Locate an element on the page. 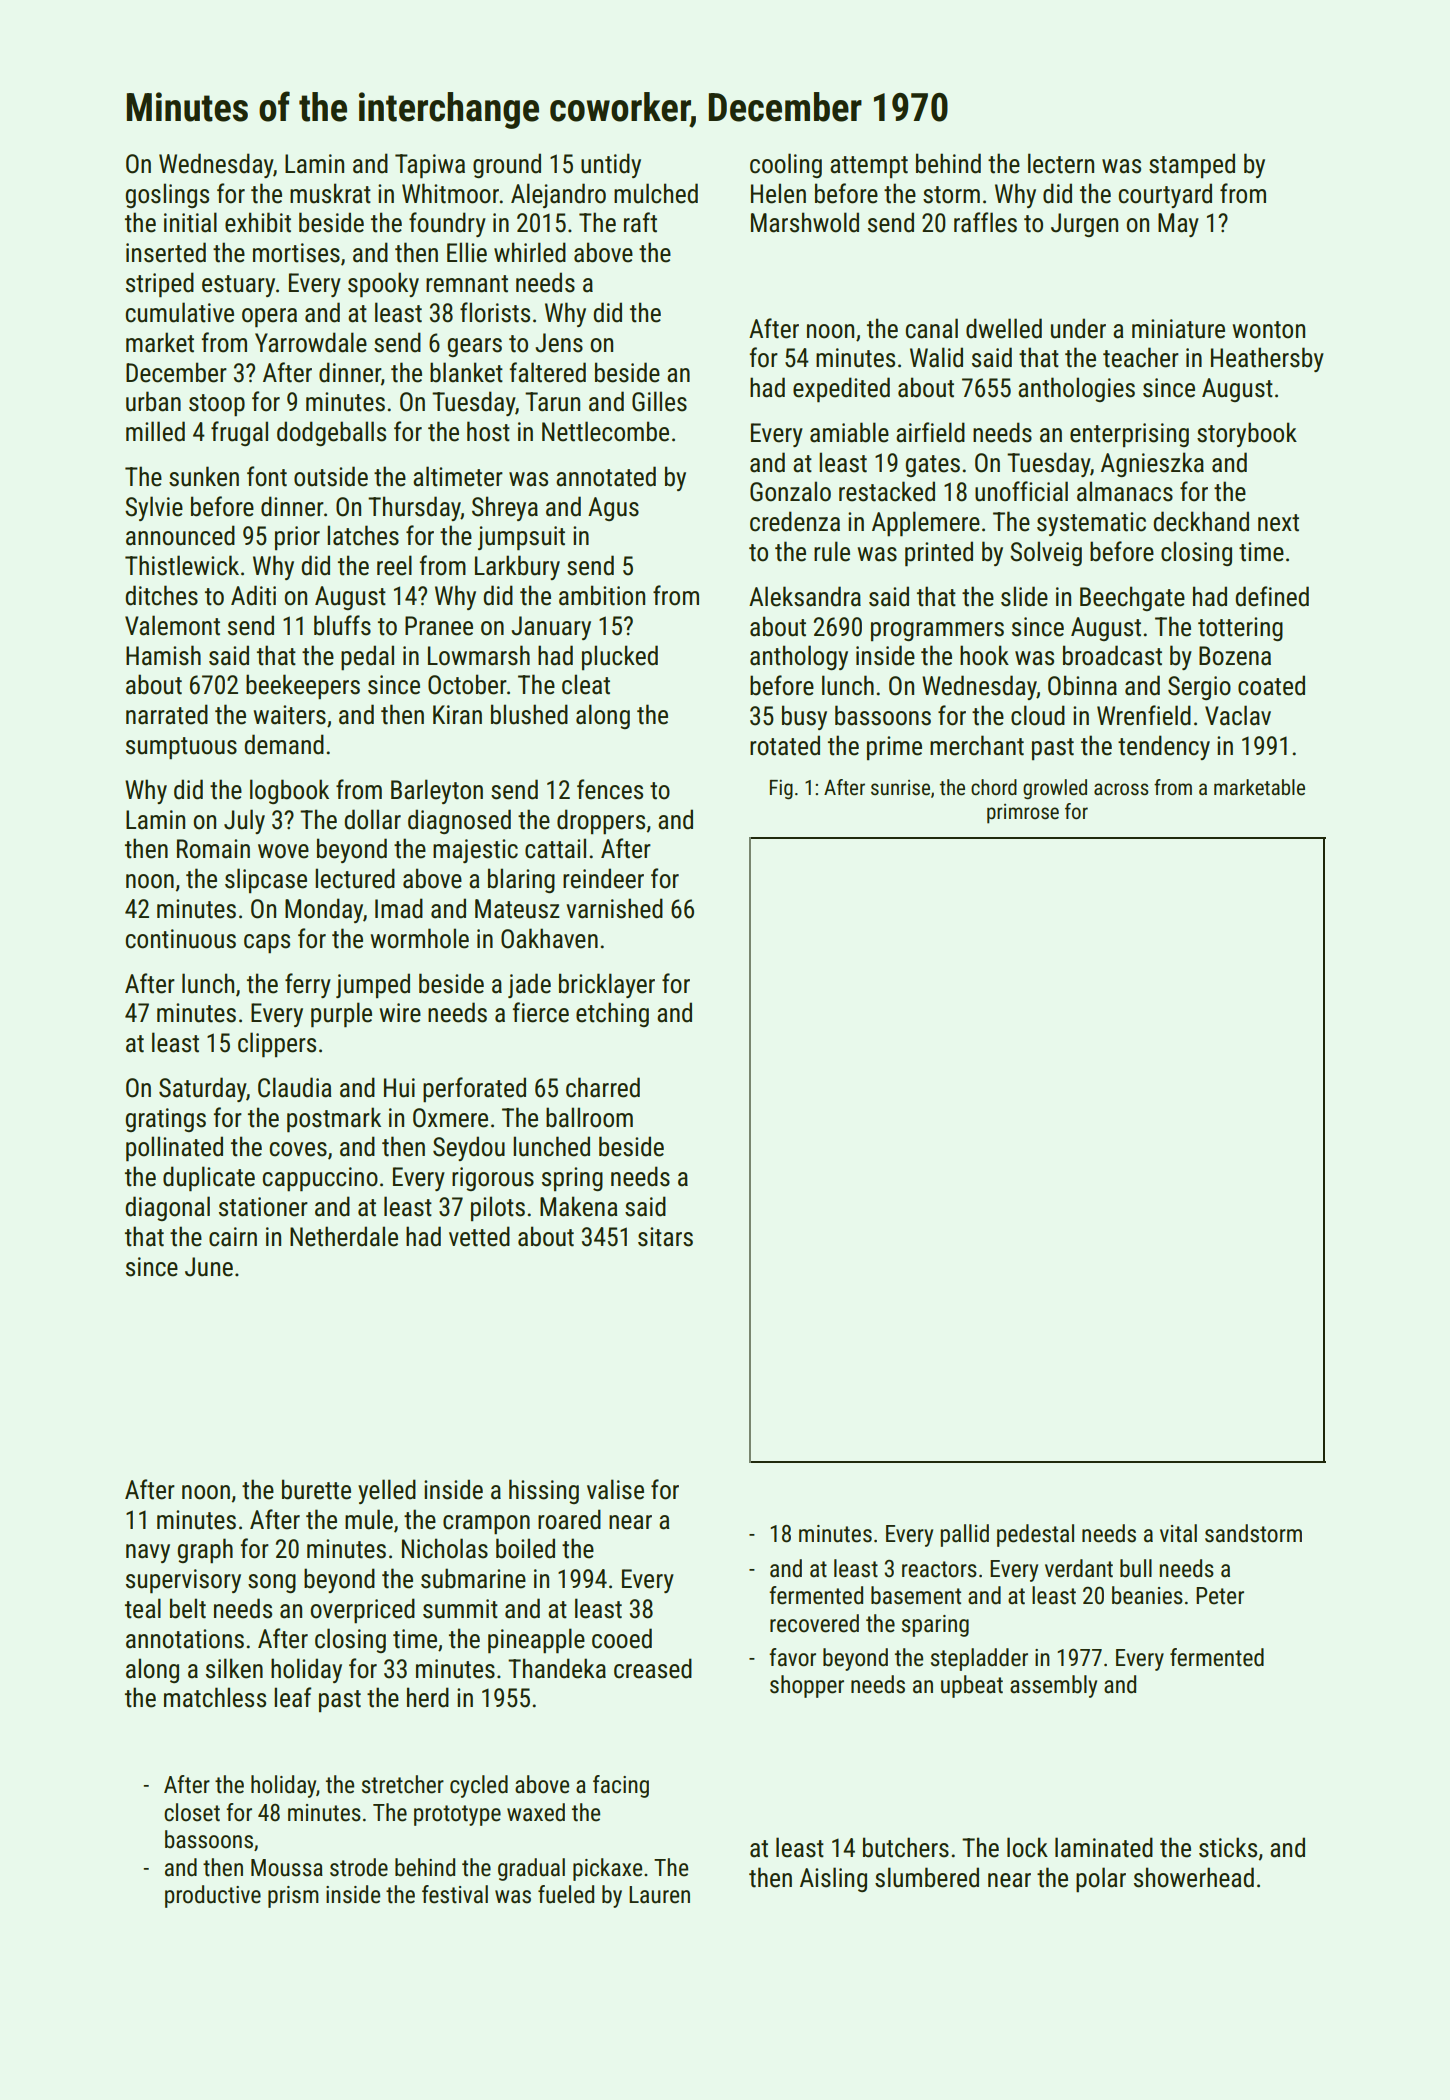  burette is located at coordinates (316, 1489).
